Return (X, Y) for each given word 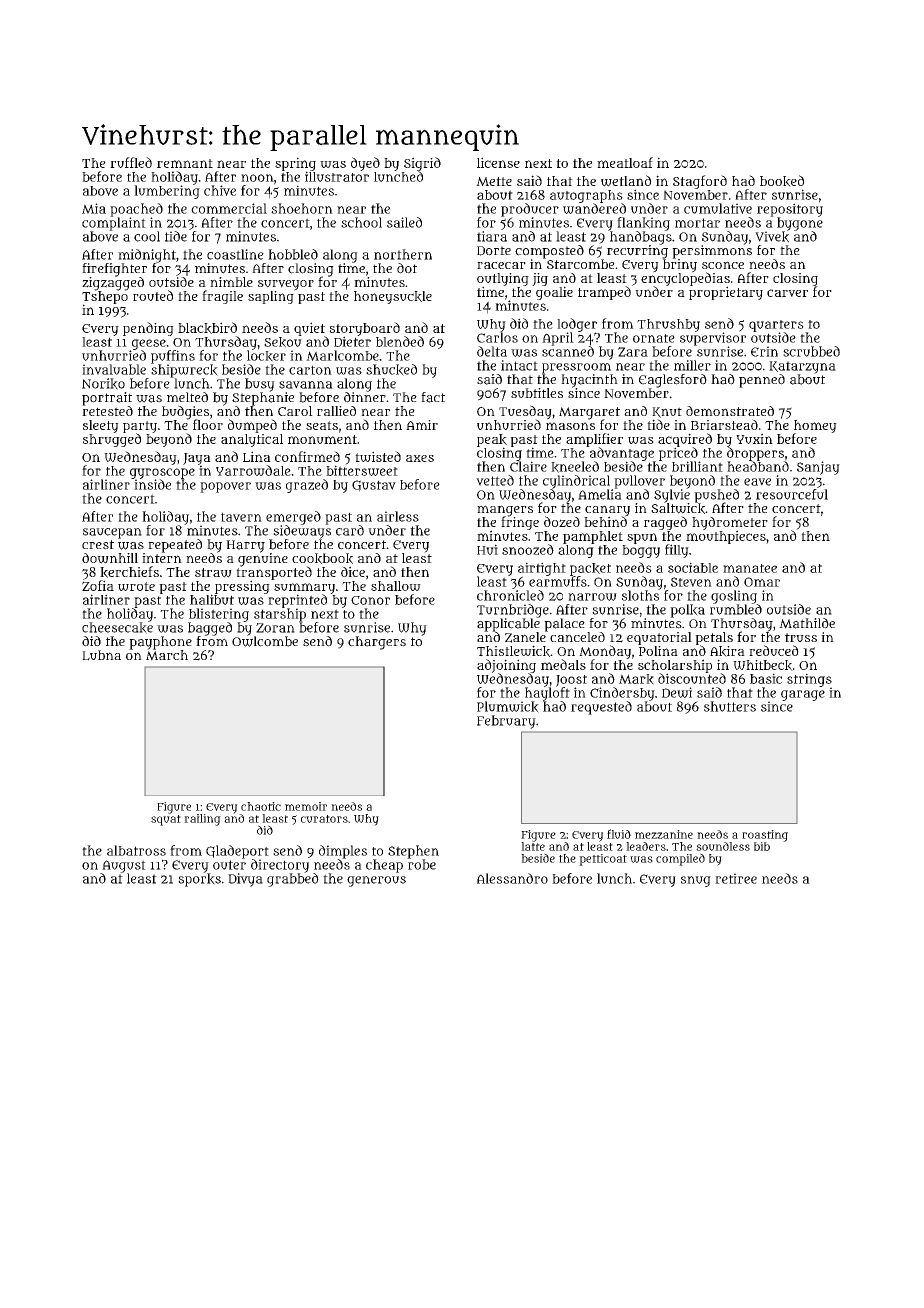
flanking (643, 224)
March (167, 655)
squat (166, 820)
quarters (776, 326)
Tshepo (105, 297)
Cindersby (622, 694)
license (498, 162)
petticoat (603, 860)
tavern (241, 517)
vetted (495, 480)
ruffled (131, 162)
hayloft (547, 694)
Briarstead (724, 424)
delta (492, 351)
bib (762, 846)
